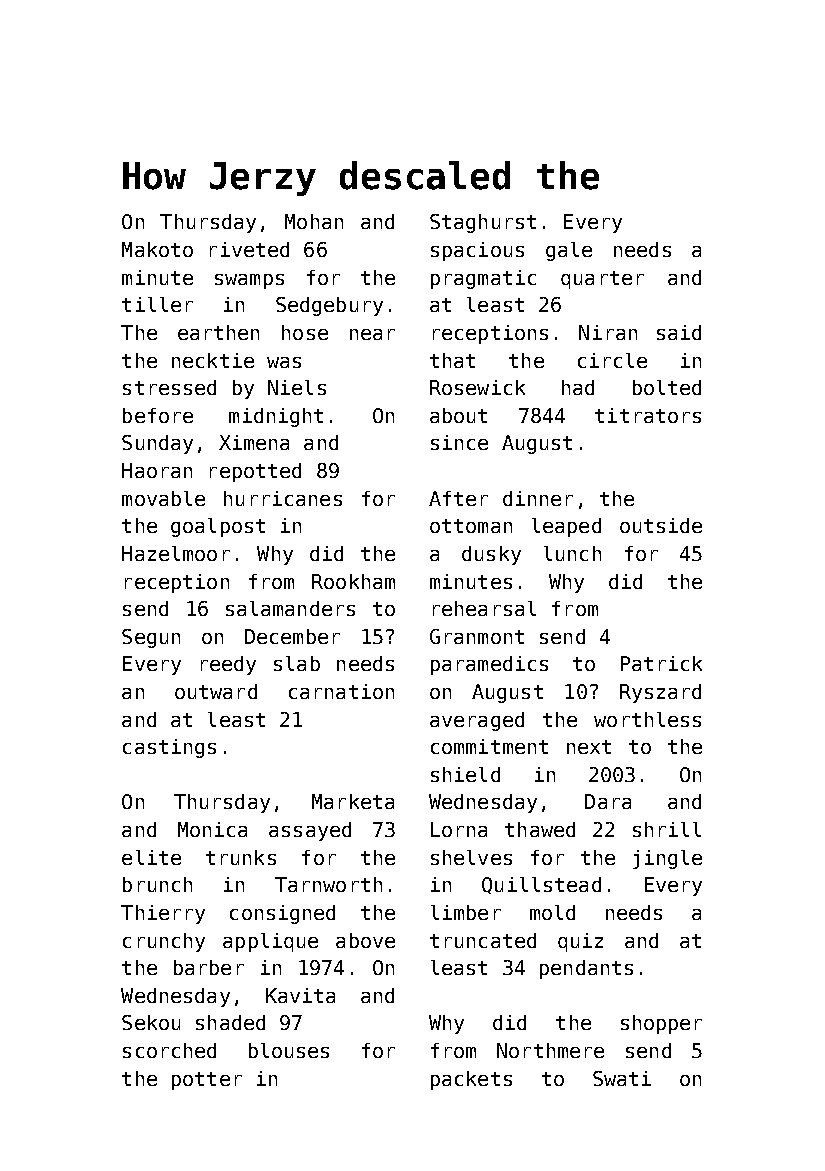  What do you see at coordinates (483, 223) in the document?
I see `Staghurst` at bounding box center [483, 223].
